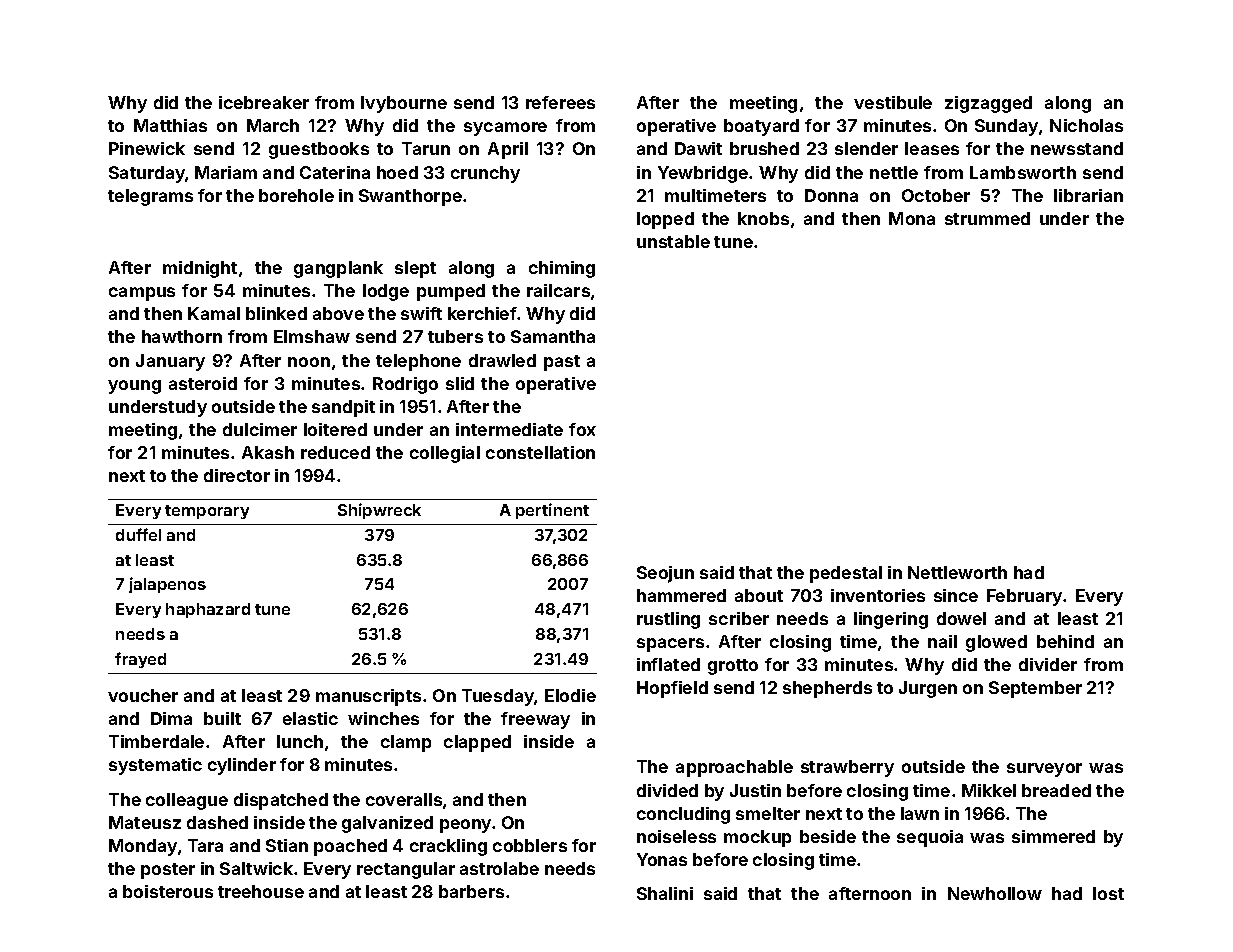 The width and height of the screenshot is (1233, 952). Describe the element at coordinates (932, 148) in the screenshot. I see `leases` at that location.
